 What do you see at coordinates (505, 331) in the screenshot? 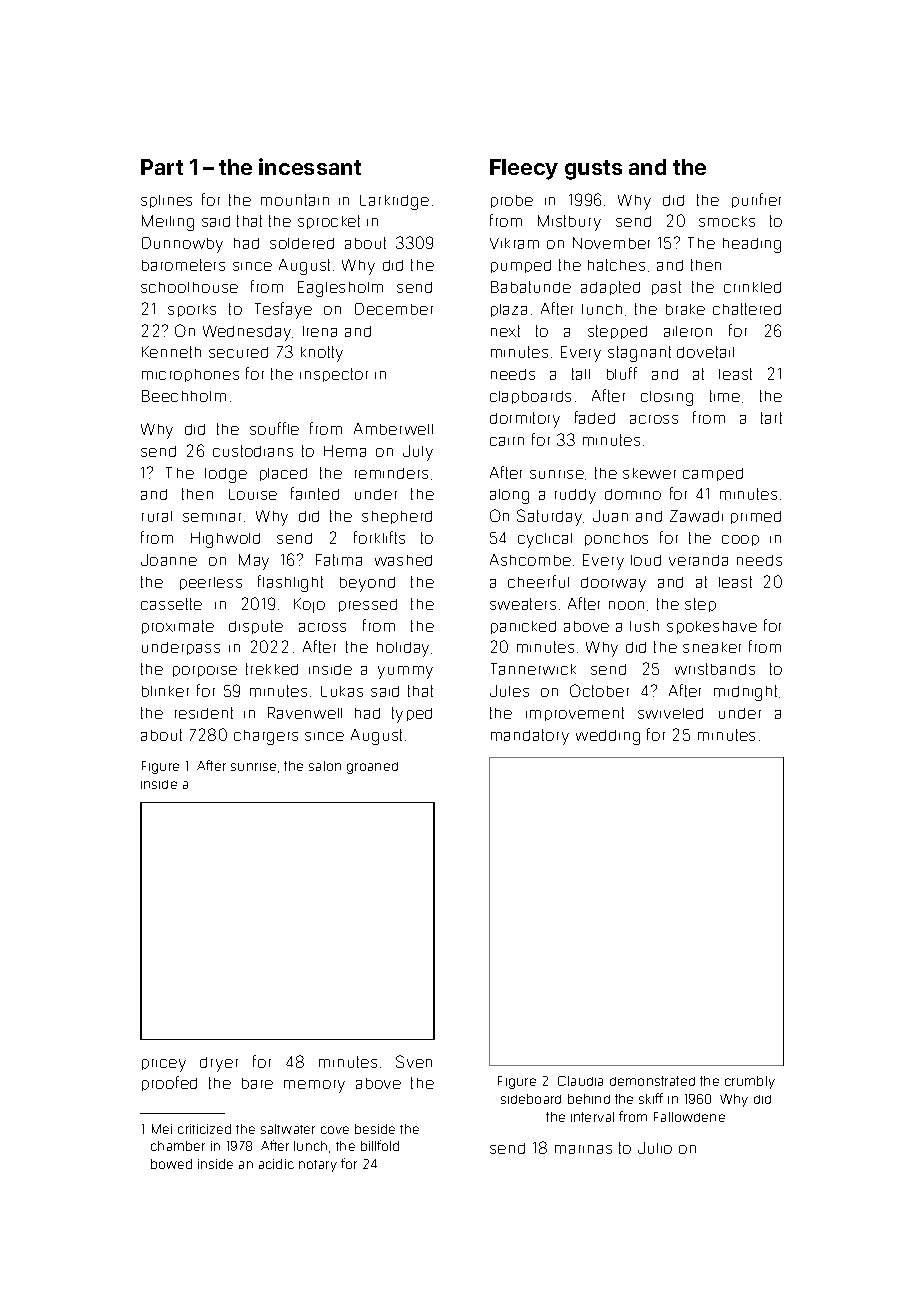
I see `next` at bounding box center [505, 331].
